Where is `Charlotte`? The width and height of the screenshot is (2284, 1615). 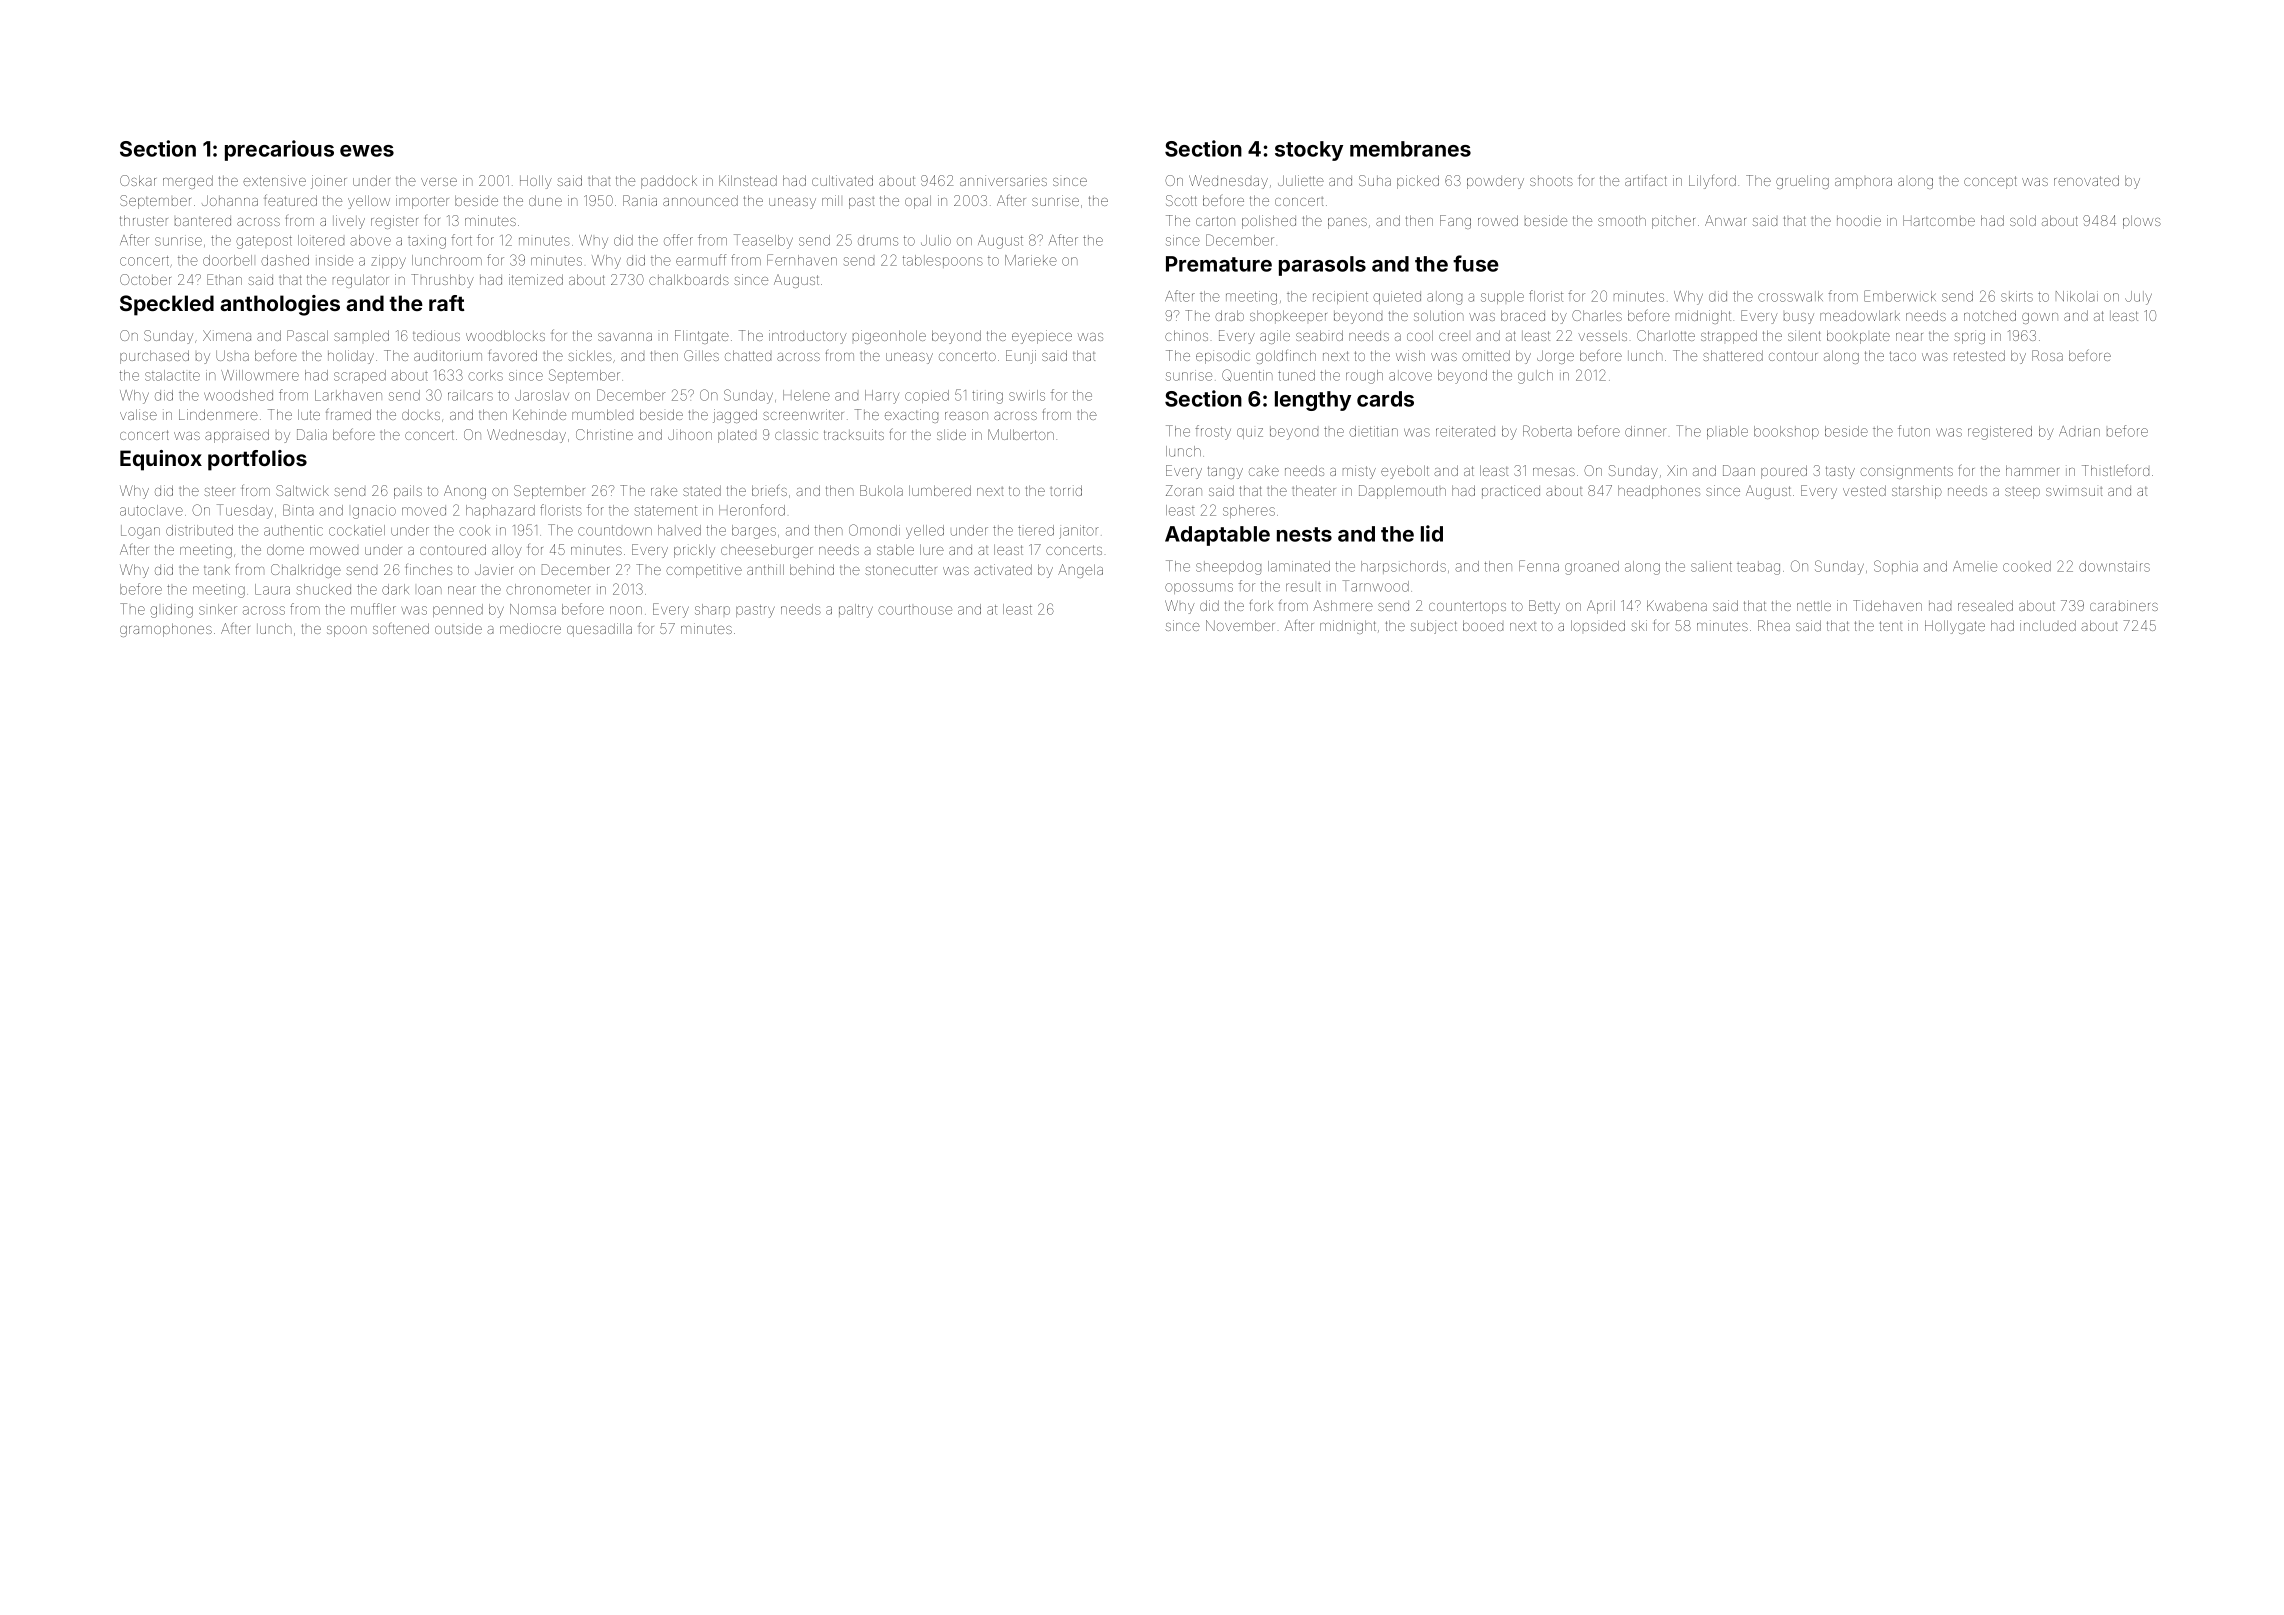 Charlotte is located at coordinates (1666, 335).
